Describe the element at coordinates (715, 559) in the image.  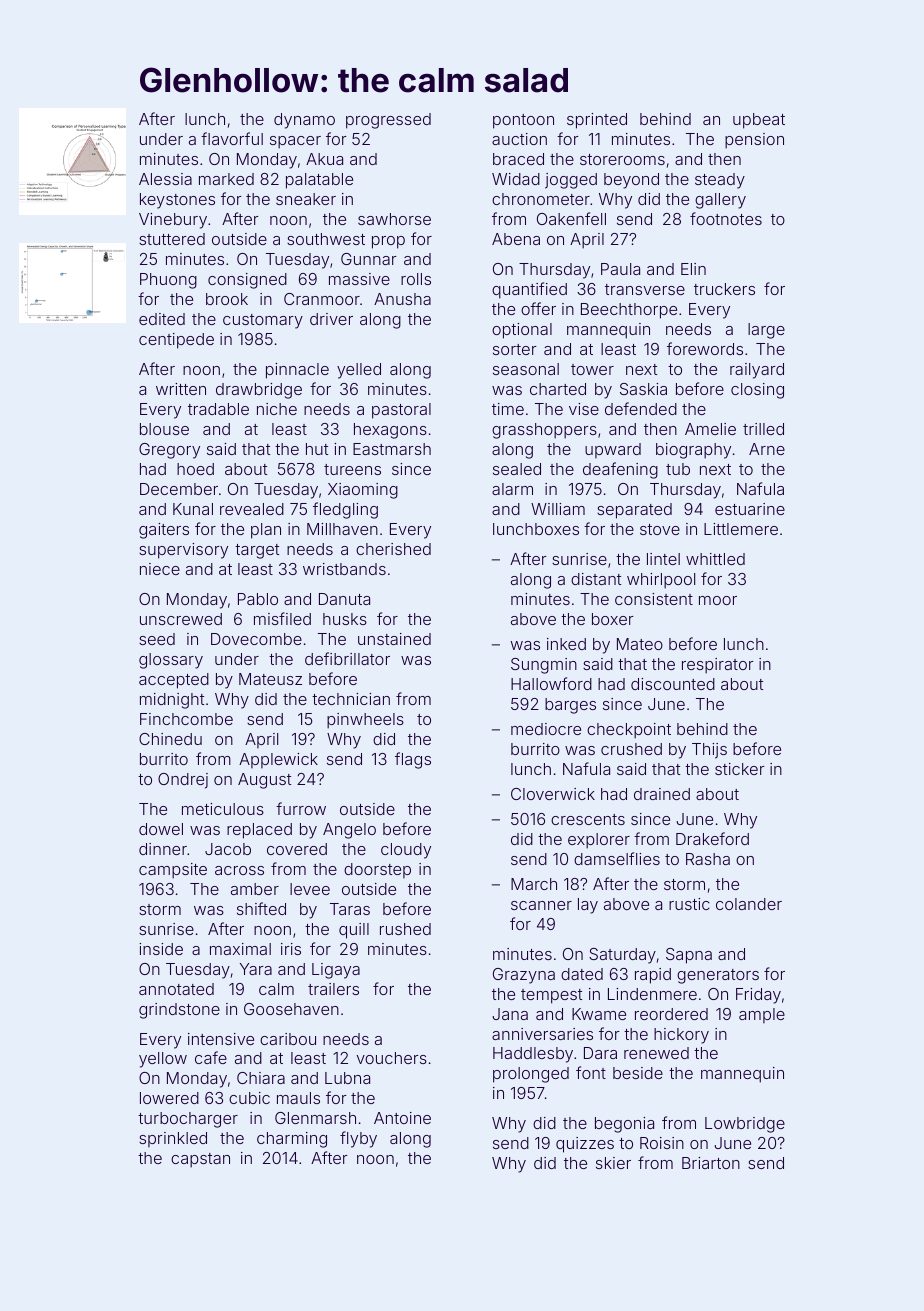
I see `whittled` at that location.
